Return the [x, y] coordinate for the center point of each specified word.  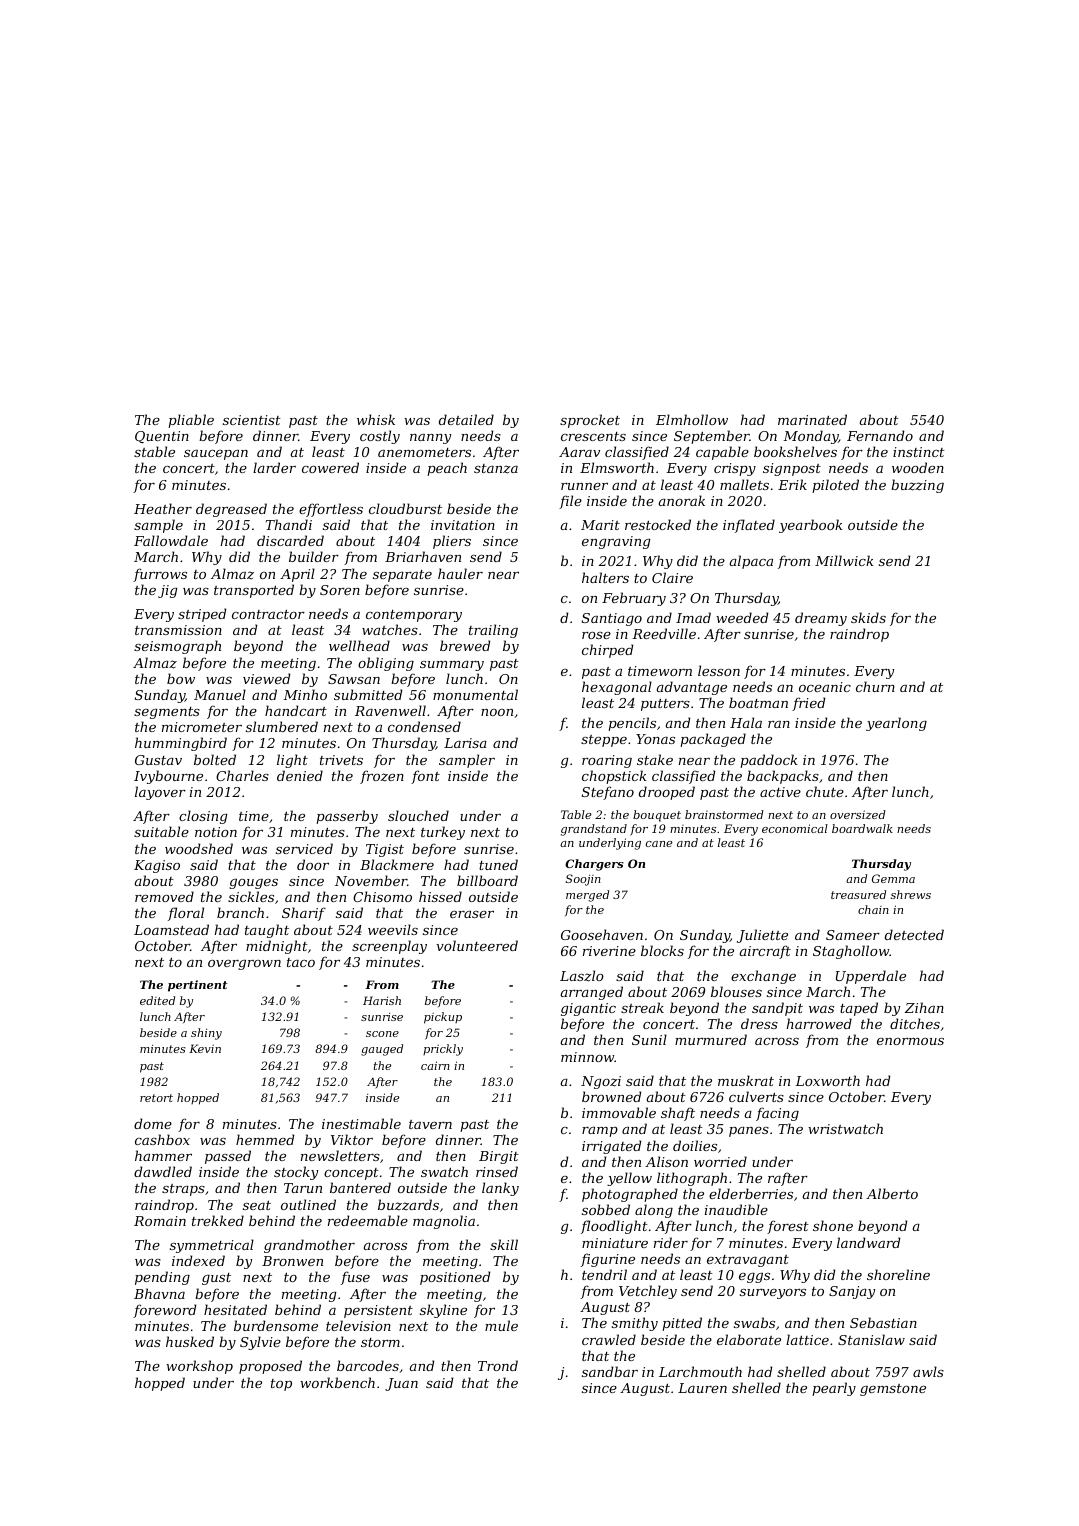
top [281, 1385]
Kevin [205, 1048]
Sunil [649, 1039]
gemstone [893, 1390]
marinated [812, 419]
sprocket [590, 421]
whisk [376, 419]
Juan [401, 1384]
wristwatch [845, 1128]
